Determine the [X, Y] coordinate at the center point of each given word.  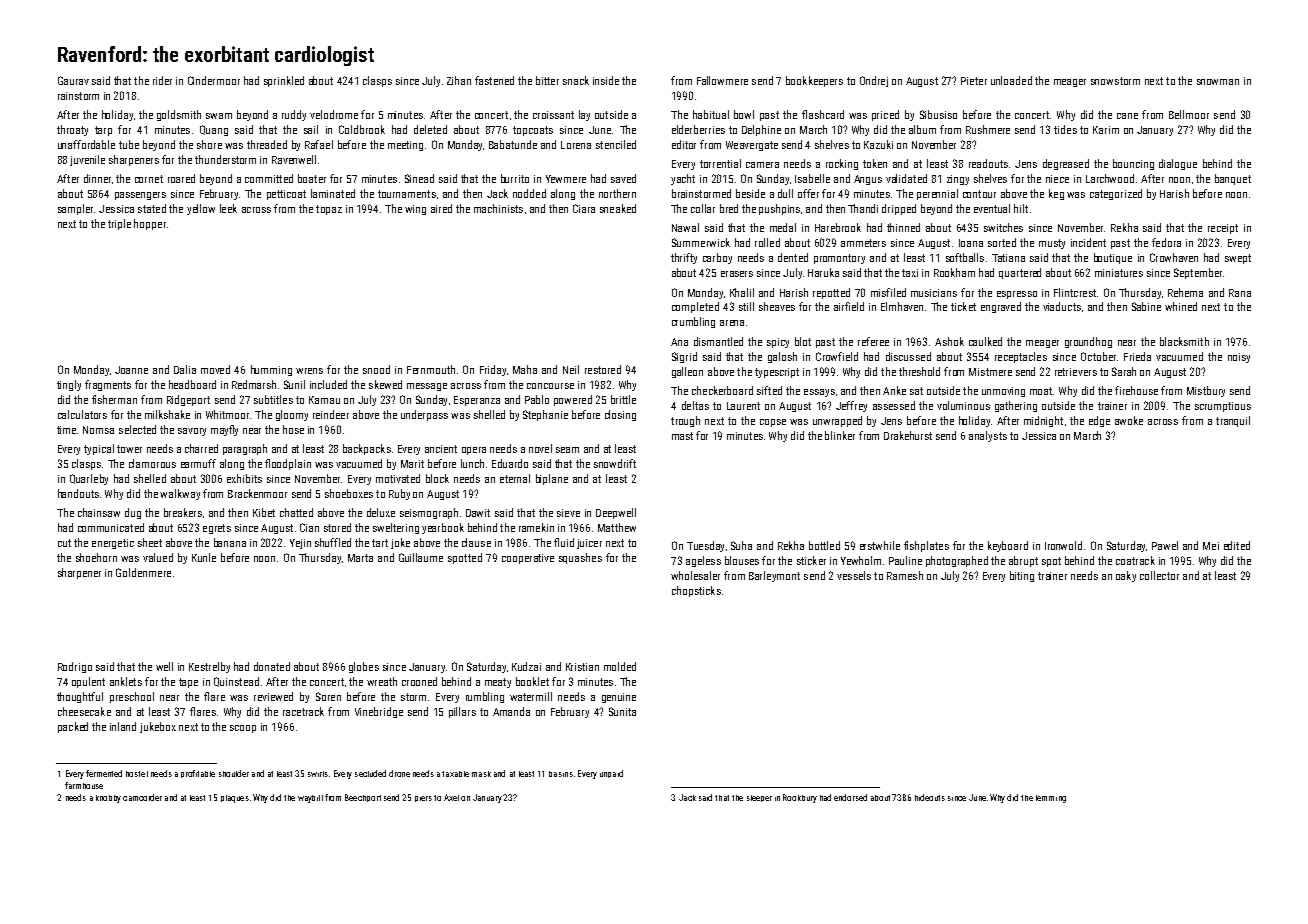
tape [188, 683]
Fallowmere [722, 80]
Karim [1106, 130]
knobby [108, 799]
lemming [1051, 799]
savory [192, 432]
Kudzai [526, 666]
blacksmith [1184, 341]
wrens [309, 371]
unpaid [611, 774]
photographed [957, 561]
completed [695, 307]
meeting [405, 146]
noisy [1239, 358]
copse [773, 423]
